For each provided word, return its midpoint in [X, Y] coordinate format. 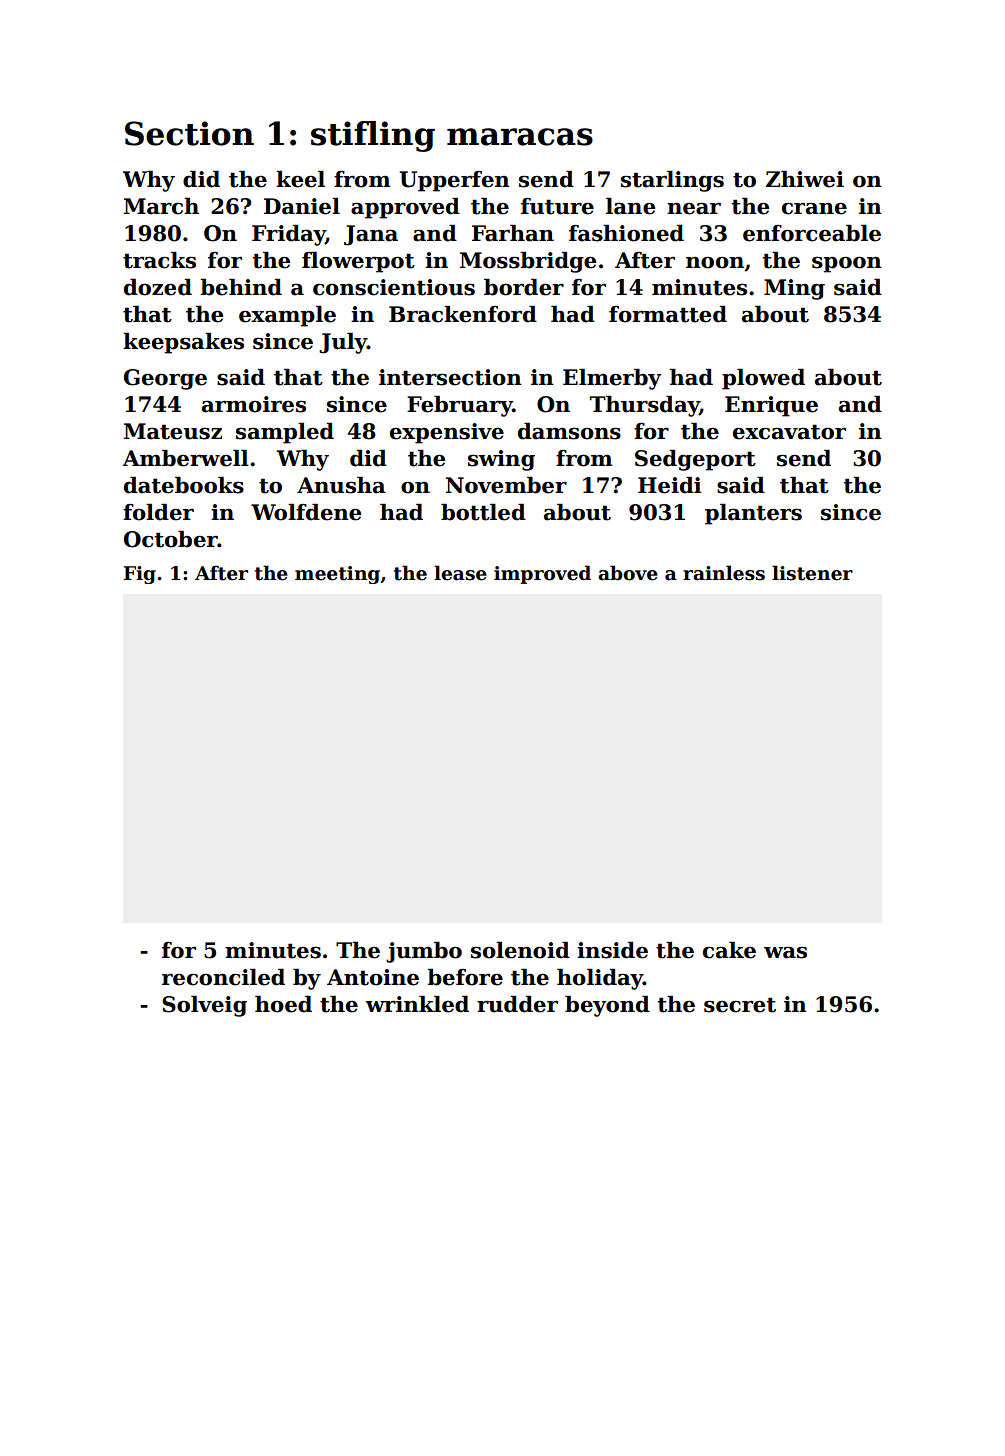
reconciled [223, 977]
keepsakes [183, 343]
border [524, 287]
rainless [724, 573]
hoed [283, 1004]
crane [814, 208]
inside [612, 950]
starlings [672, 181]
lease [460, 573]
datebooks [184, 485]
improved [542, 574]
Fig [140, 575]
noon [715, 262]
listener [812, 573]
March [161, 206]
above [628, 573]
